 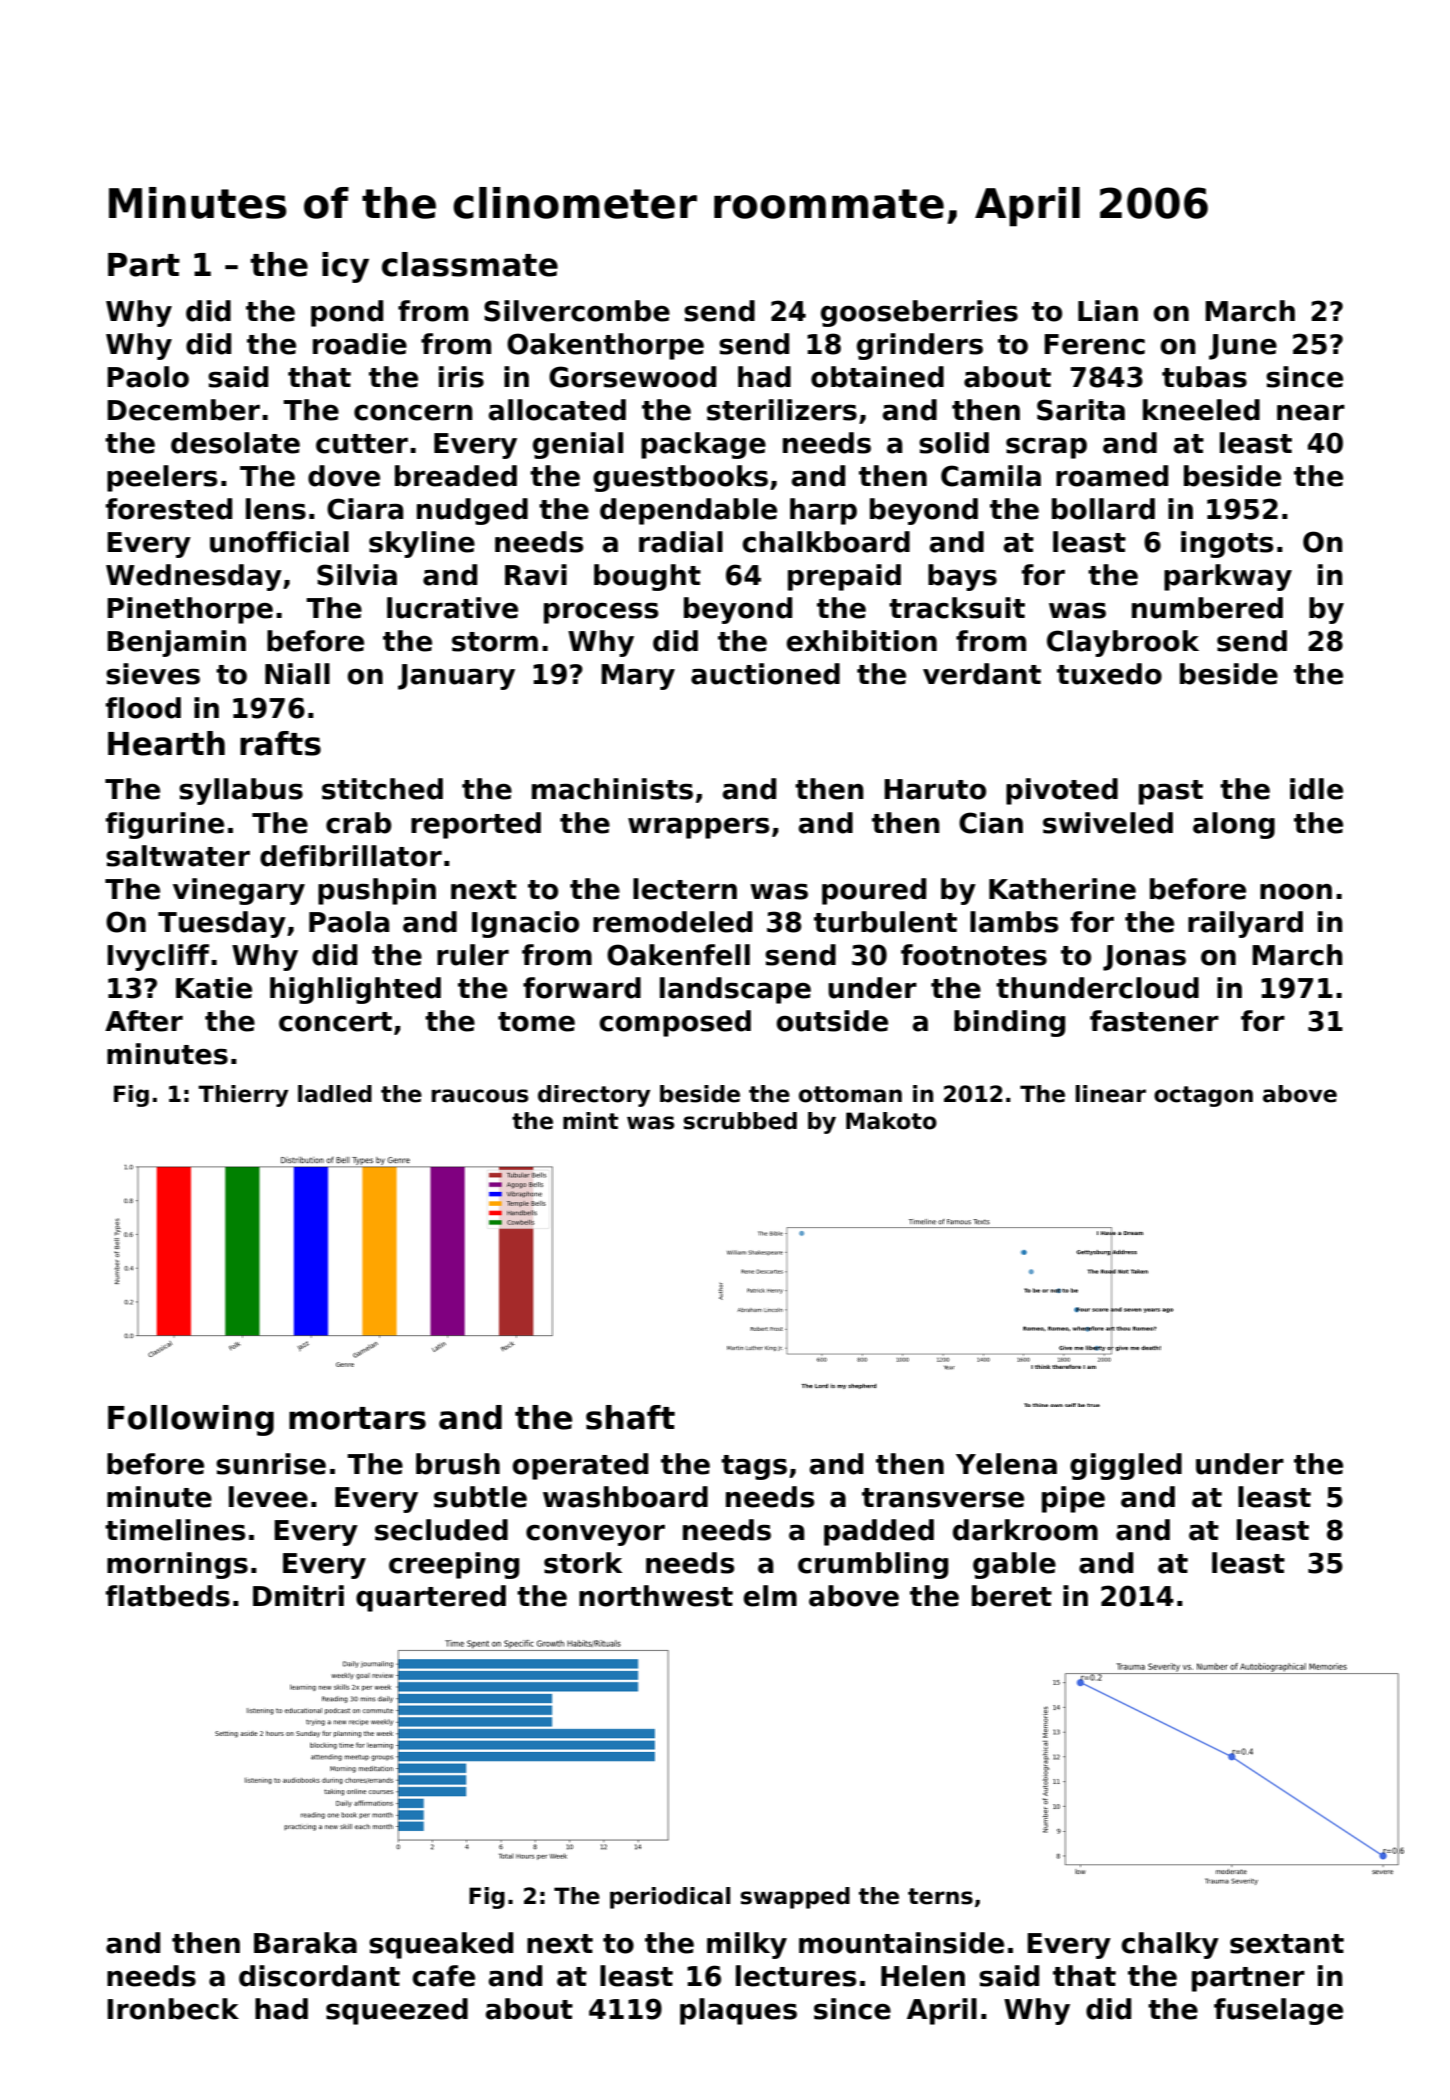 I want to click on squeezed, so click(x=397, y=2011).
